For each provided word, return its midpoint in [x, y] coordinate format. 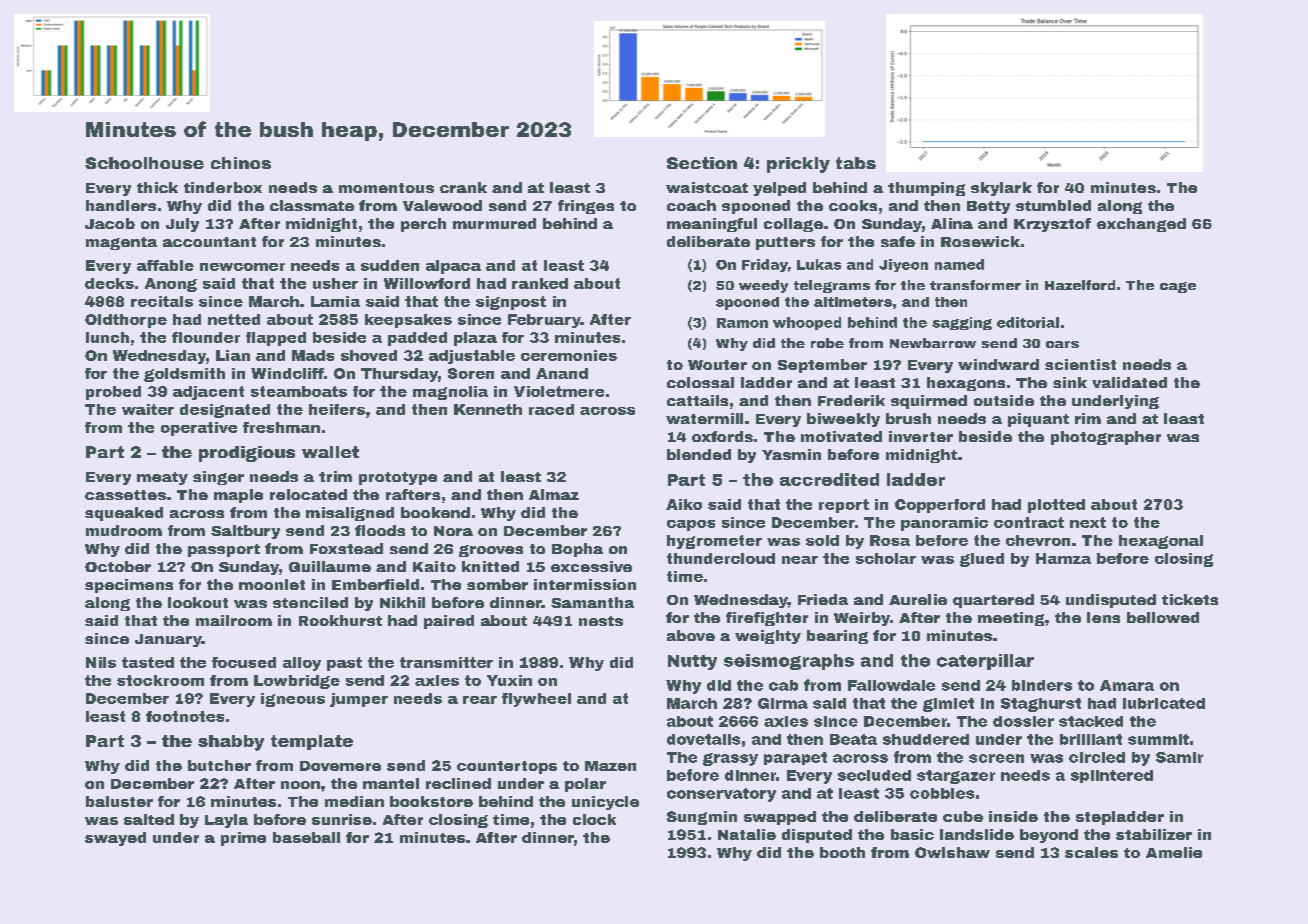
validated [1129, 382]
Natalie [747, 834]
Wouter [717, 365]
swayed [115, 839]
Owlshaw [952, 852]
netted [234, 319]
